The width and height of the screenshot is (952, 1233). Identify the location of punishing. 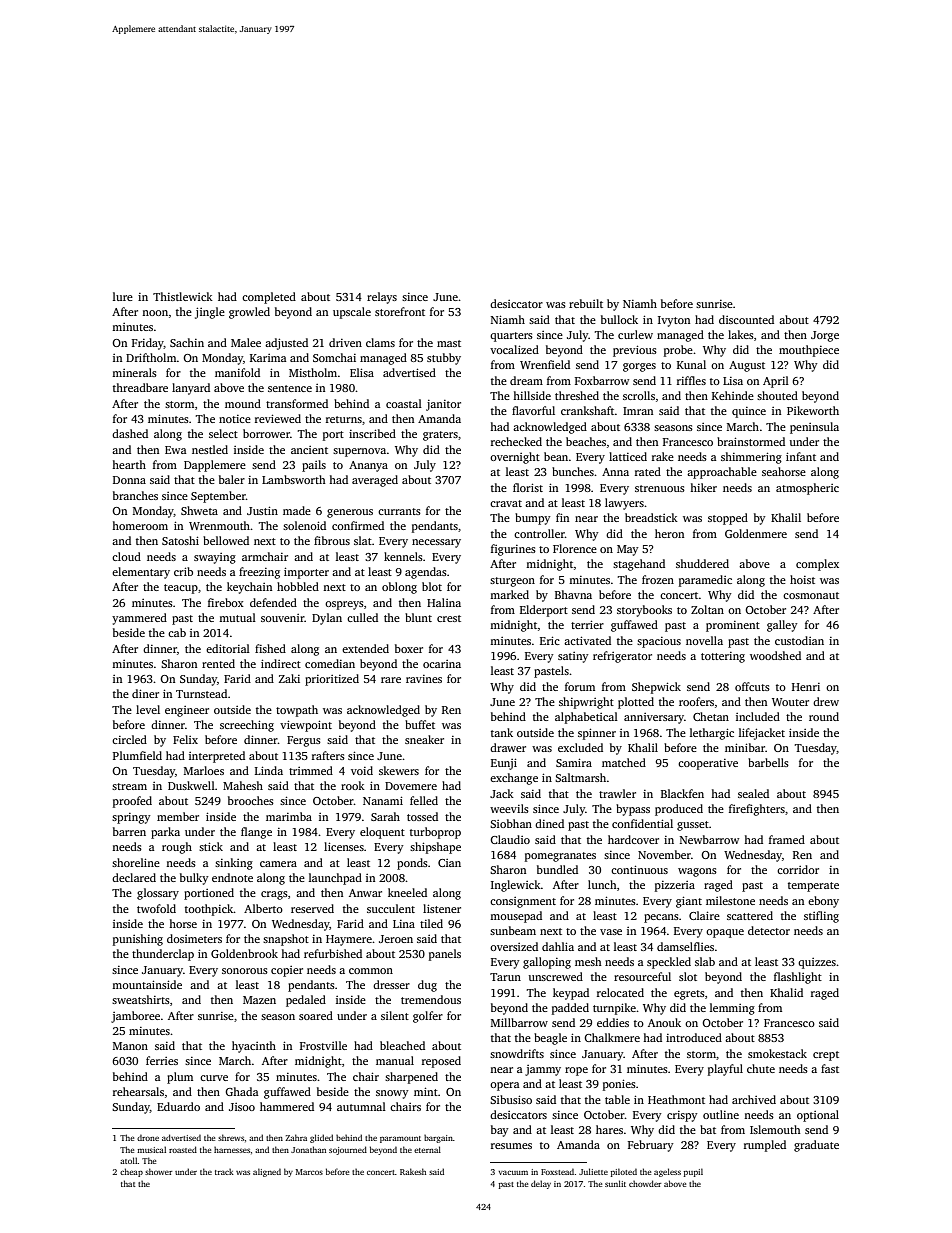
(138, 940).
